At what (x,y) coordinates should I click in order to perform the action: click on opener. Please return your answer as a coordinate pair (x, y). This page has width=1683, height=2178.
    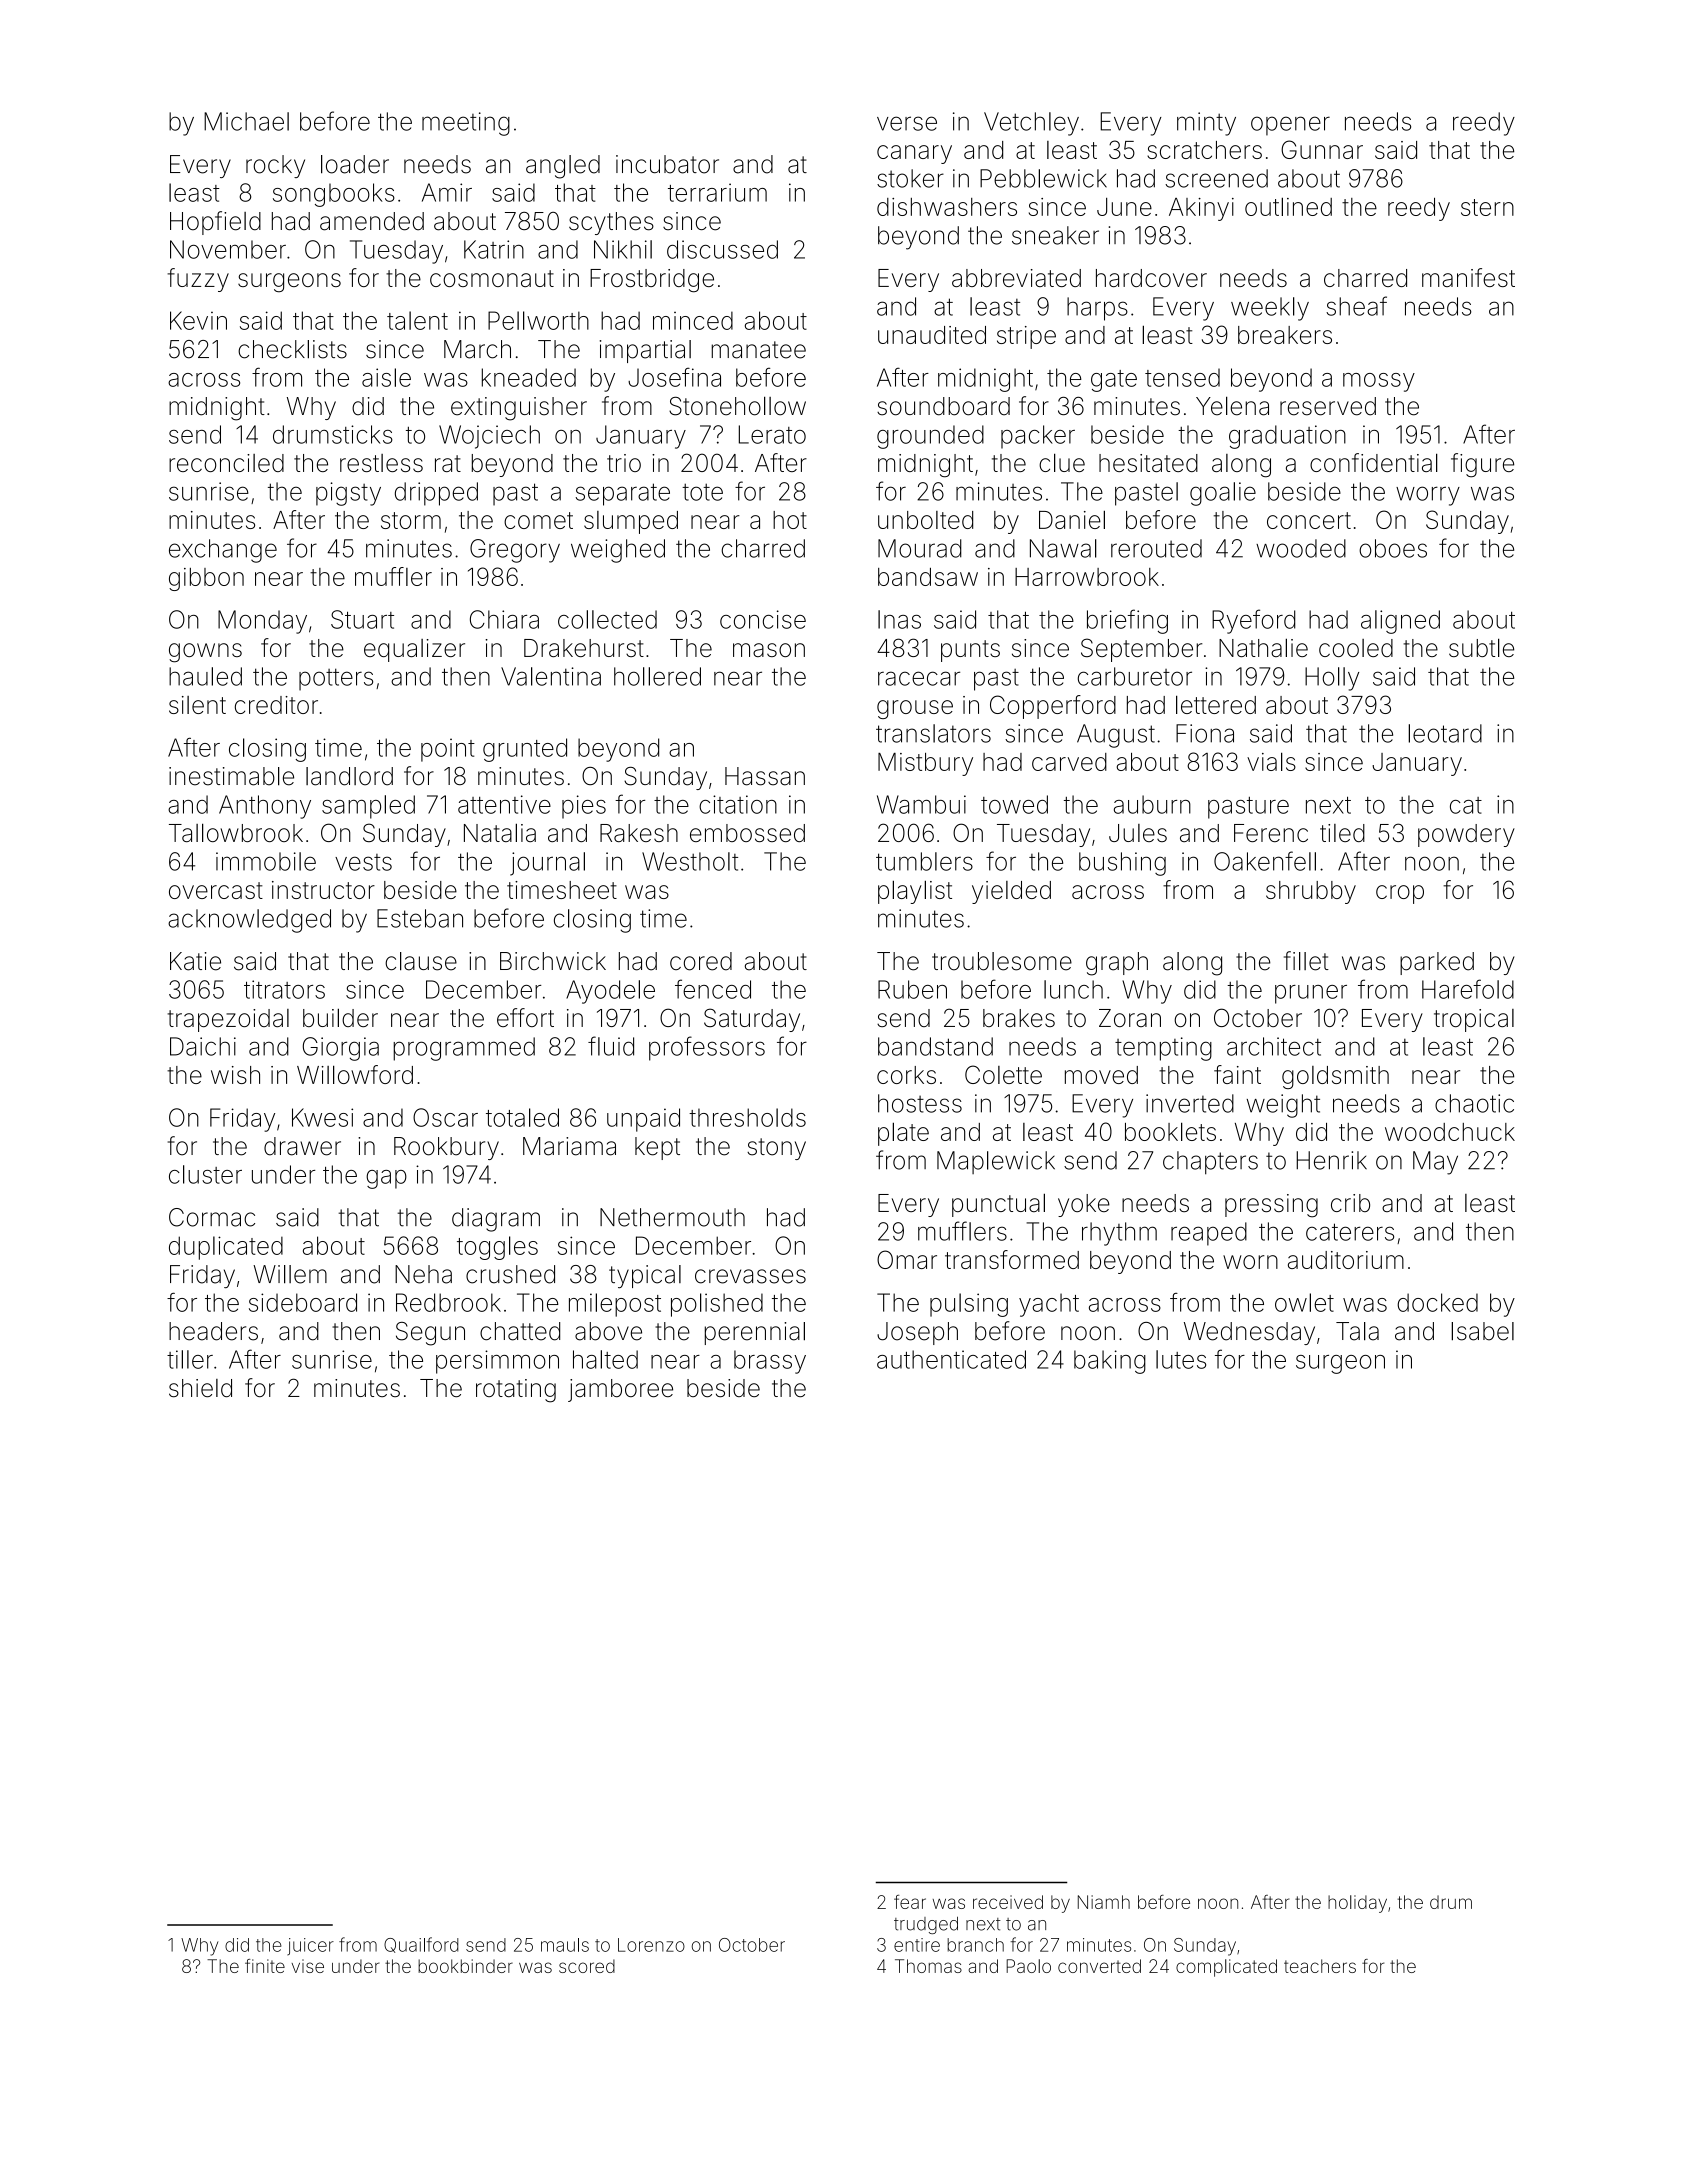
    Looking at the image, I should click on (1290, 126).
